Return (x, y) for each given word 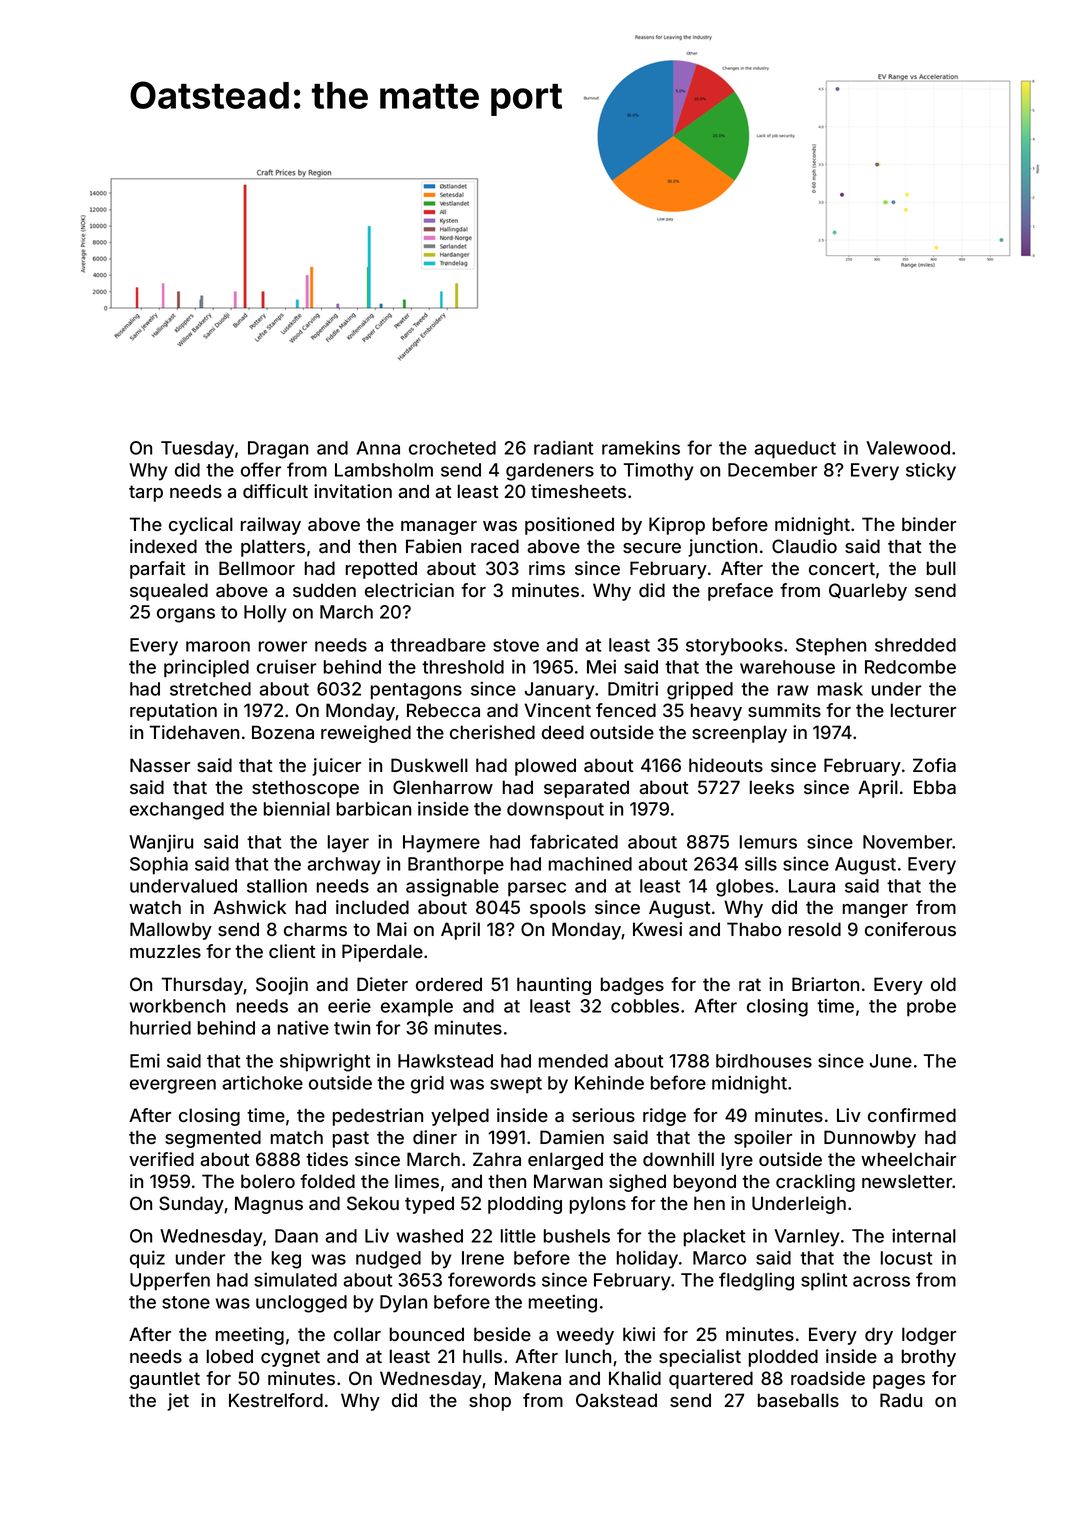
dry (879, 1336)
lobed (230, 1356)
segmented (213, 1139)
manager (439, 528)
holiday (647, 1259)
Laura (812, 886)
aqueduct (795, 450)
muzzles (165, 951)
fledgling (756, 1281)
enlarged (565, 1161)
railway (271, 526)
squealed (169, 592)
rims (547, 568)
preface (740, 592)
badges (632, 986)
